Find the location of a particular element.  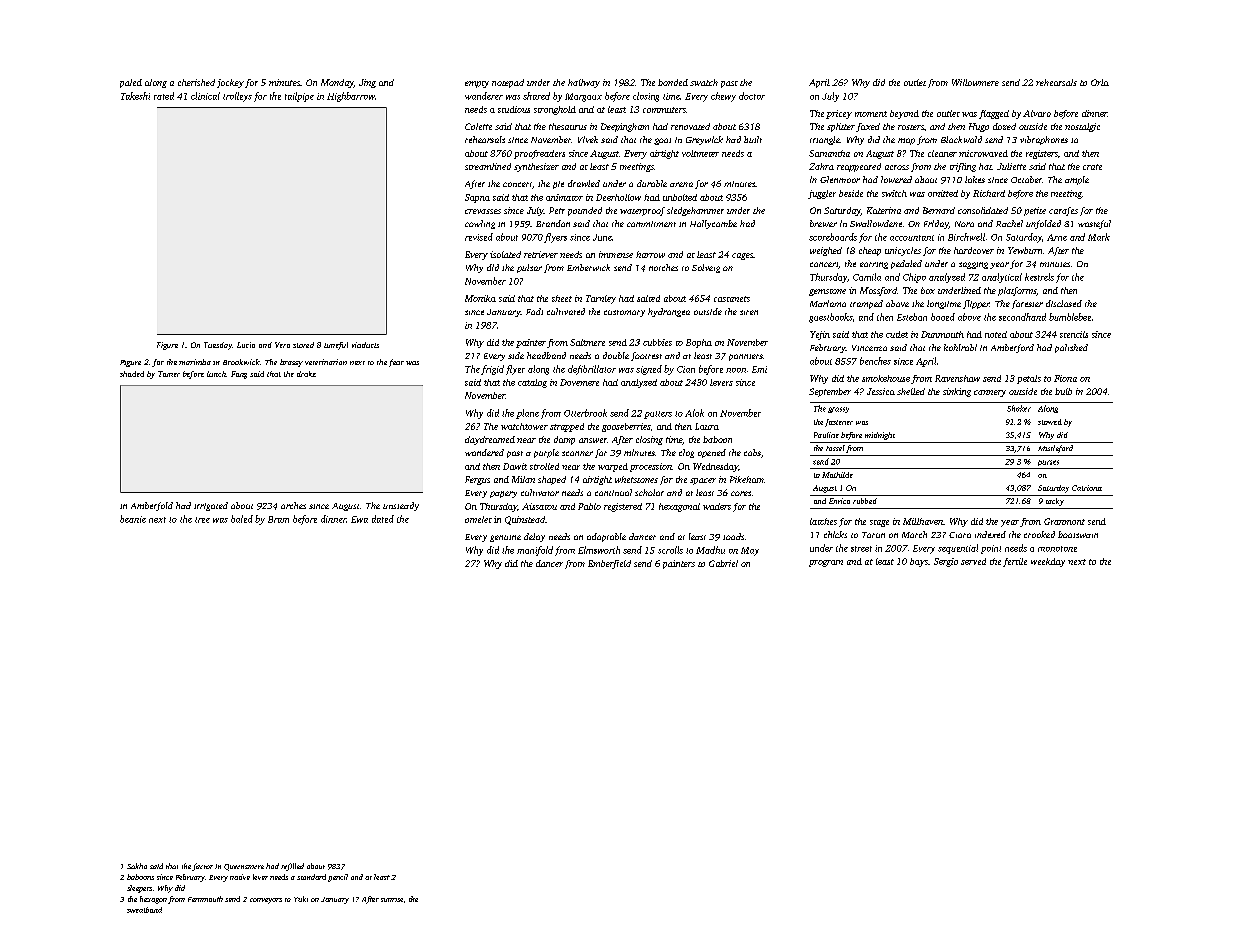

beanie is located at coordinates (133, 519).
